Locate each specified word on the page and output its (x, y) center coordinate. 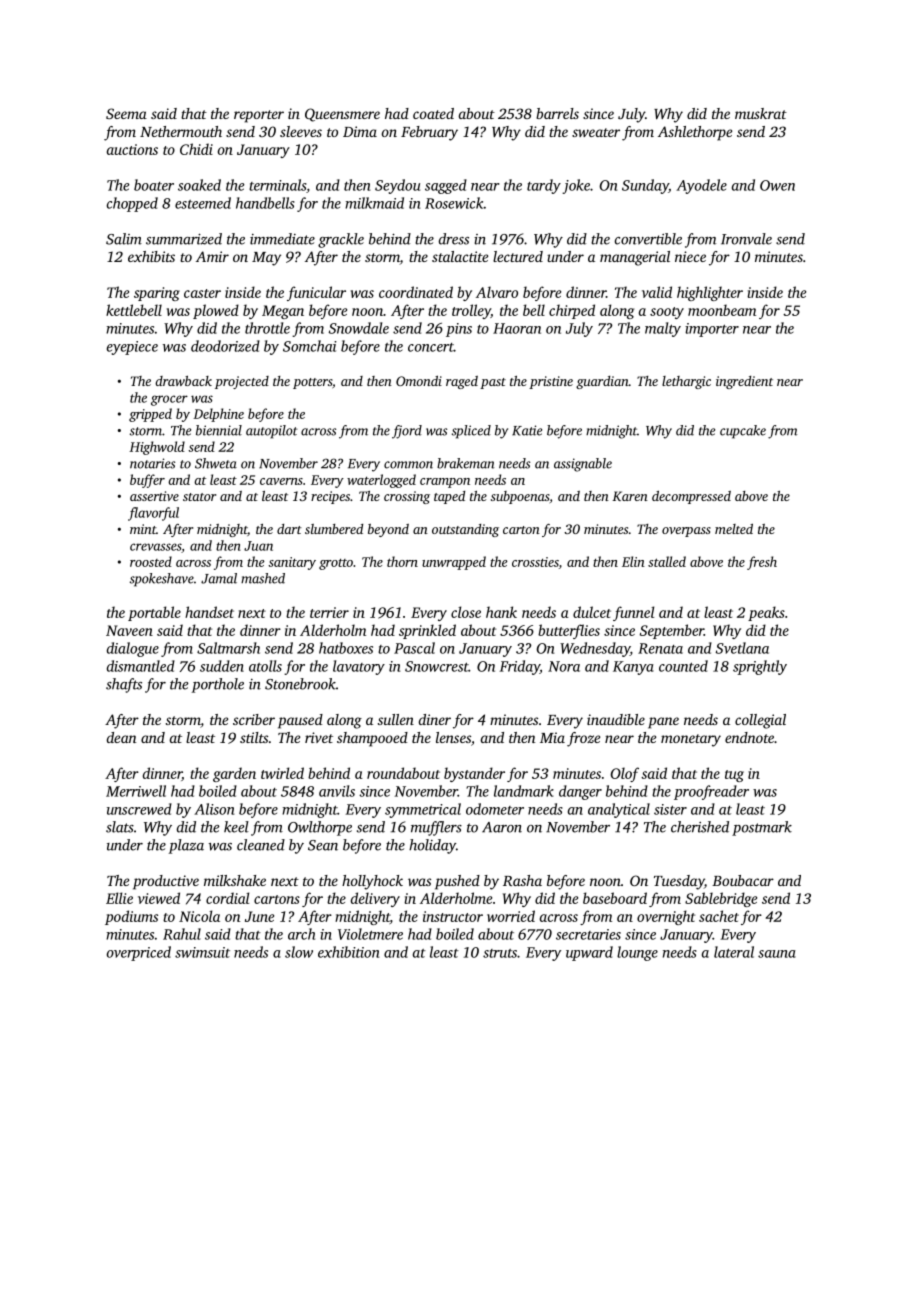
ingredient (744, 382)
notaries (152, 463)
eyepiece (132, 348)
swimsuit (202, 952)
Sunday (645, 186)
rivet (319, 737)
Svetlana (742, 648)
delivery (375, 899)
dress (454, 239)
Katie (527, 430)
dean (122, 737)
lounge (637, 953)
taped (449, 497)
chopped (132, 204)
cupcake (743, 432)
